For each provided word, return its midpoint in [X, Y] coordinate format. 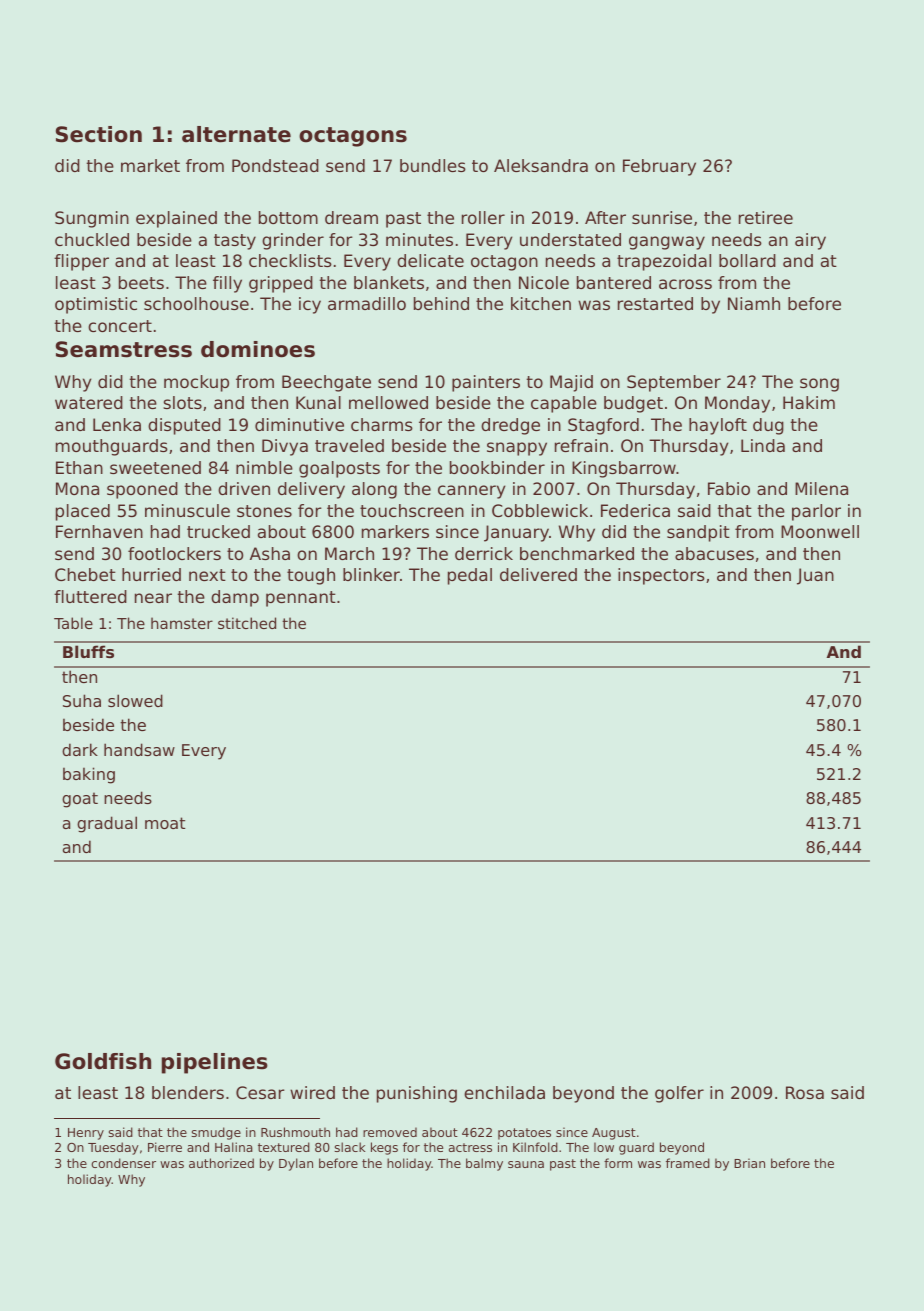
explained [176, 219]
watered [89, 402]
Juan [815, 576]
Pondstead [275, 165]
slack [349, 1147]
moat [165, 823]
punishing [417, 1094]
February [659, 167]
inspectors [661, 576]
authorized [221, 1163]
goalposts [339, 469]
